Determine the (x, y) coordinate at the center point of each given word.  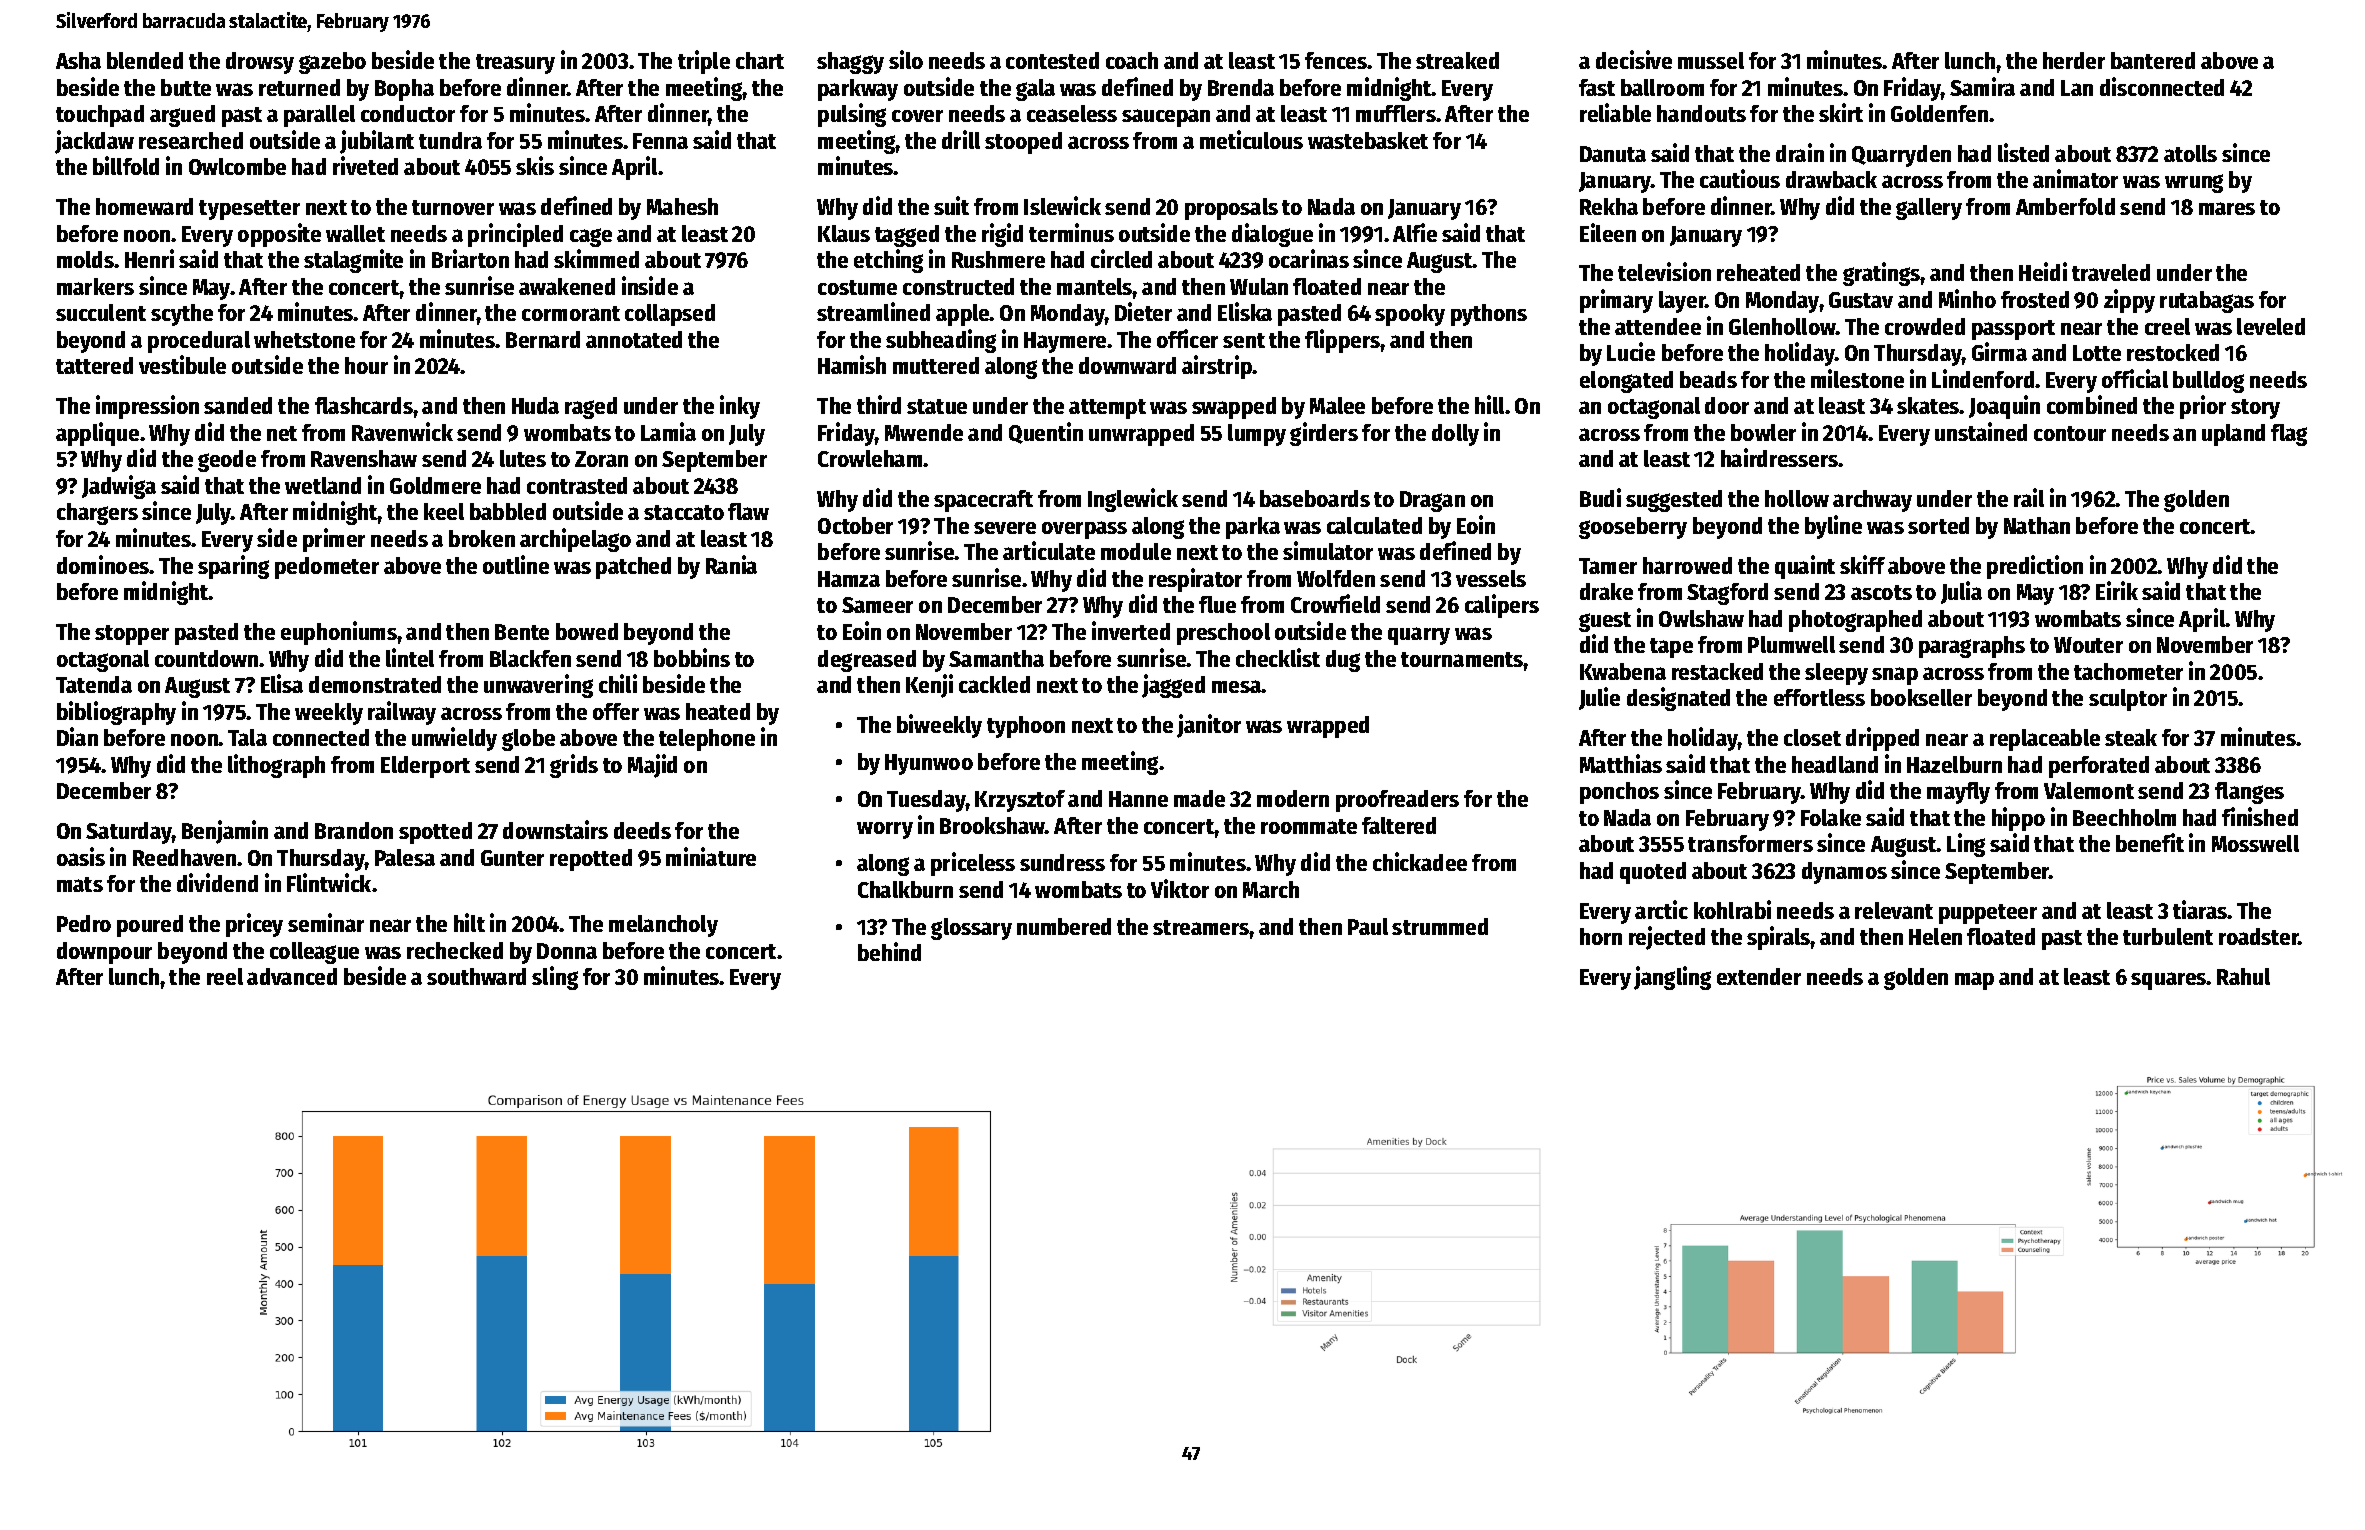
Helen (1935, 936)
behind (889, 951)
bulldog (2208, 382)
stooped (1023, 143)
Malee (1337, 405)
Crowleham (870, 458)
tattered (94, 365)
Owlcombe (237, 166)
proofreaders (1397, 801)
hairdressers (1780, 457)
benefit (2150, 842)
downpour (104, 953)
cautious (1740, 178)
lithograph (276, 766)
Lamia (668, 431)
